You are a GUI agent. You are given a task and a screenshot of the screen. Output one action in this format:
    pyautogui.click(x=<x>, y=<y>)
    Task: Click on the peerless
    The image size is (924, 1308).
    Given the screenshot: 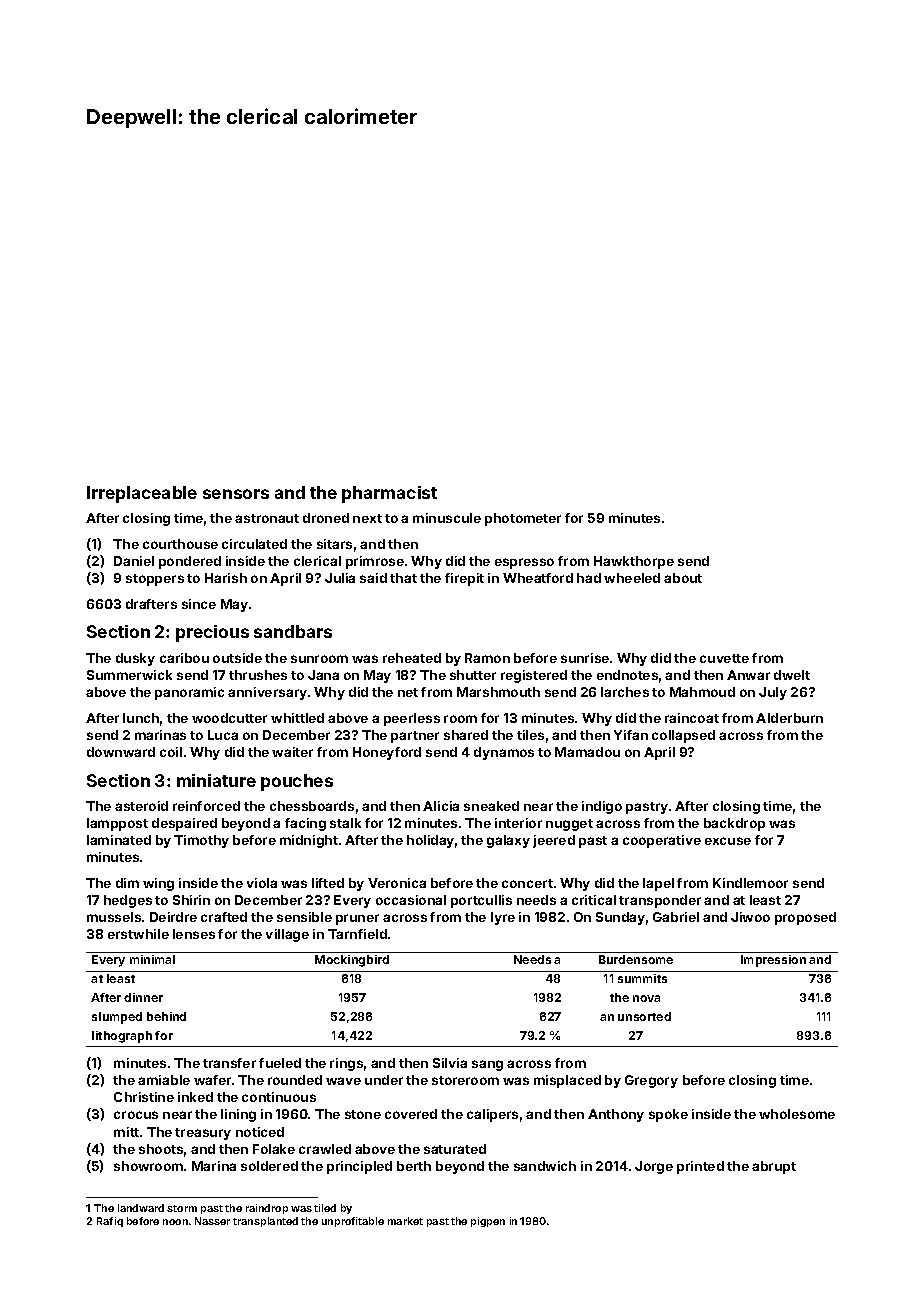 What is the action you would take?
    pyautogui.click(x=412, y=719)
